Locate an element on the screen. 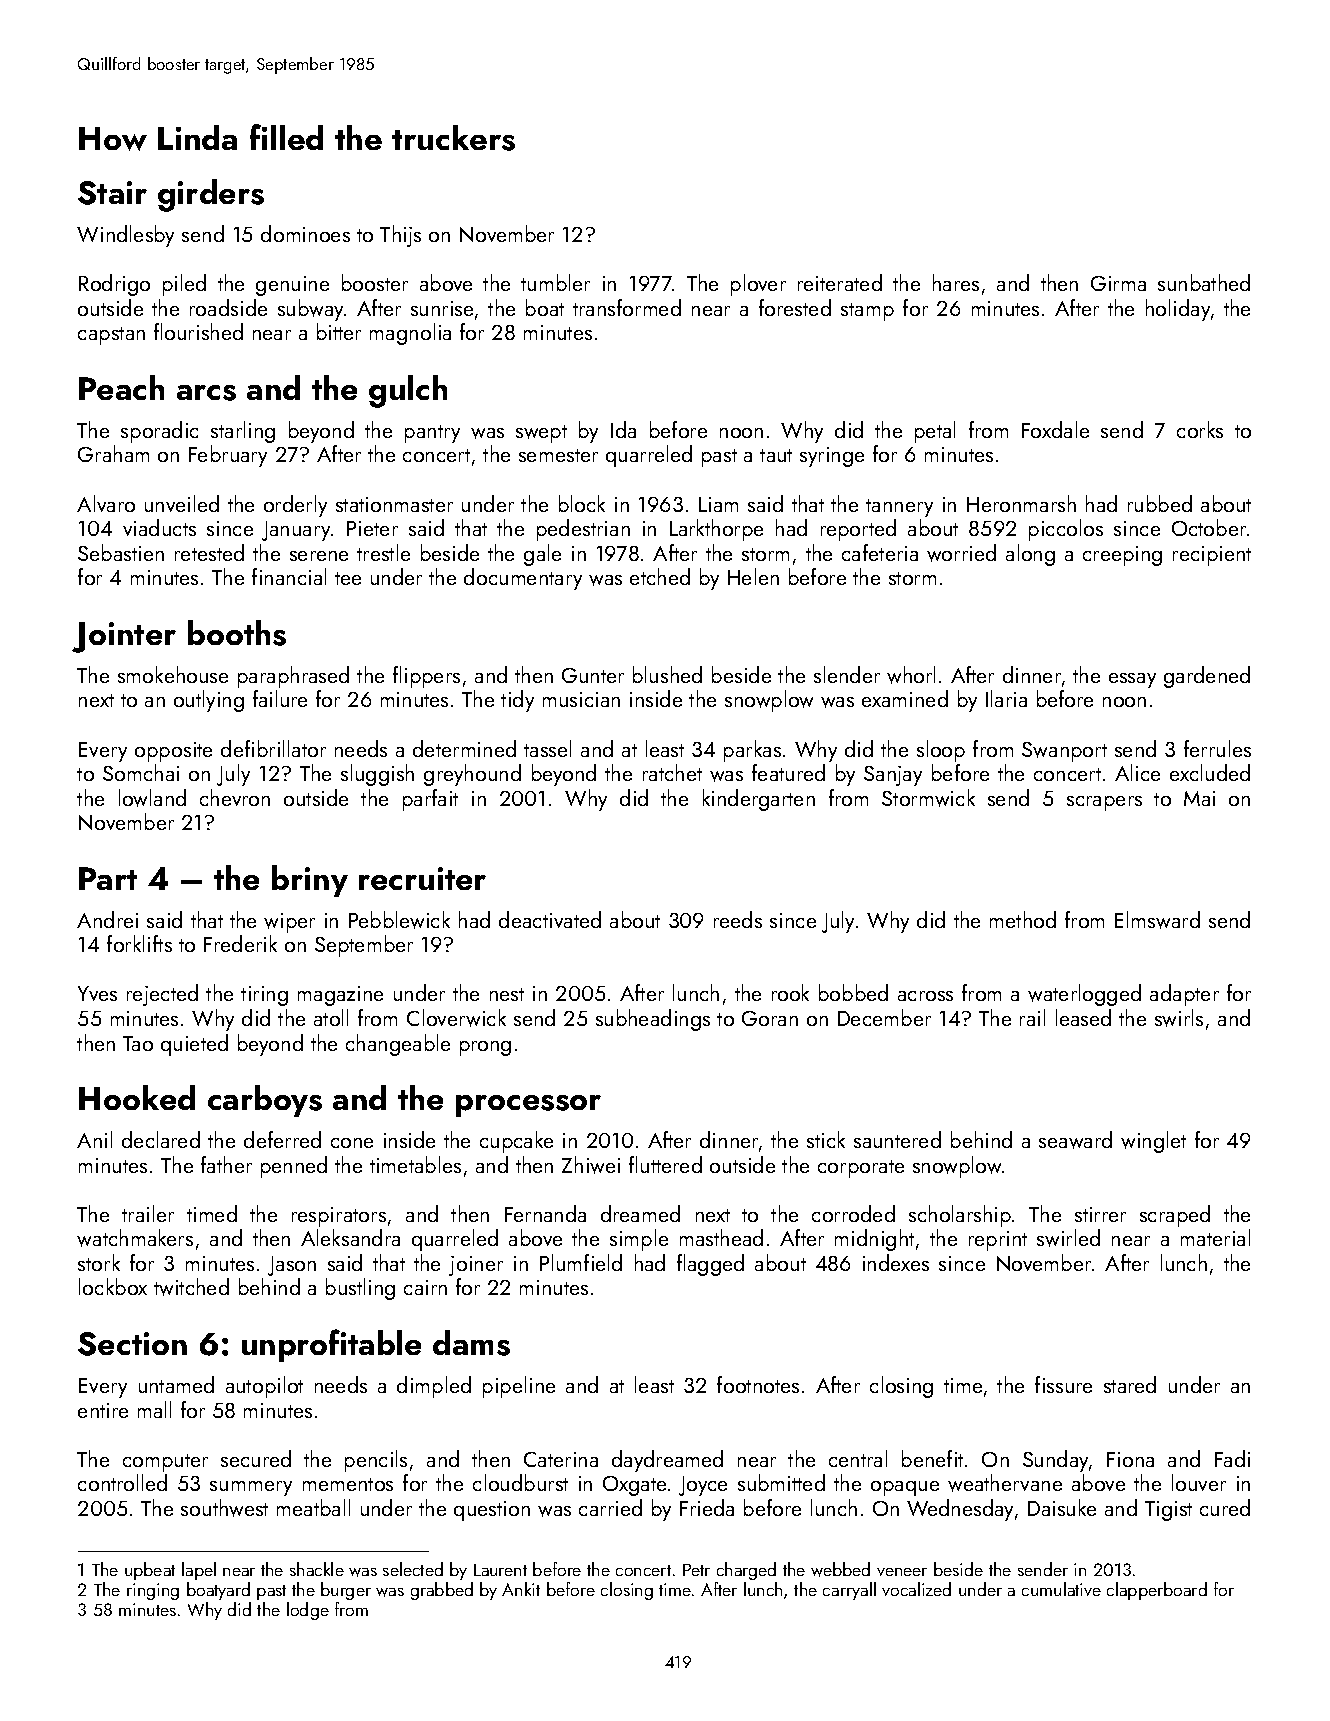 The image size is (1330, 1721). booths is located at coordinates (237, 633).
